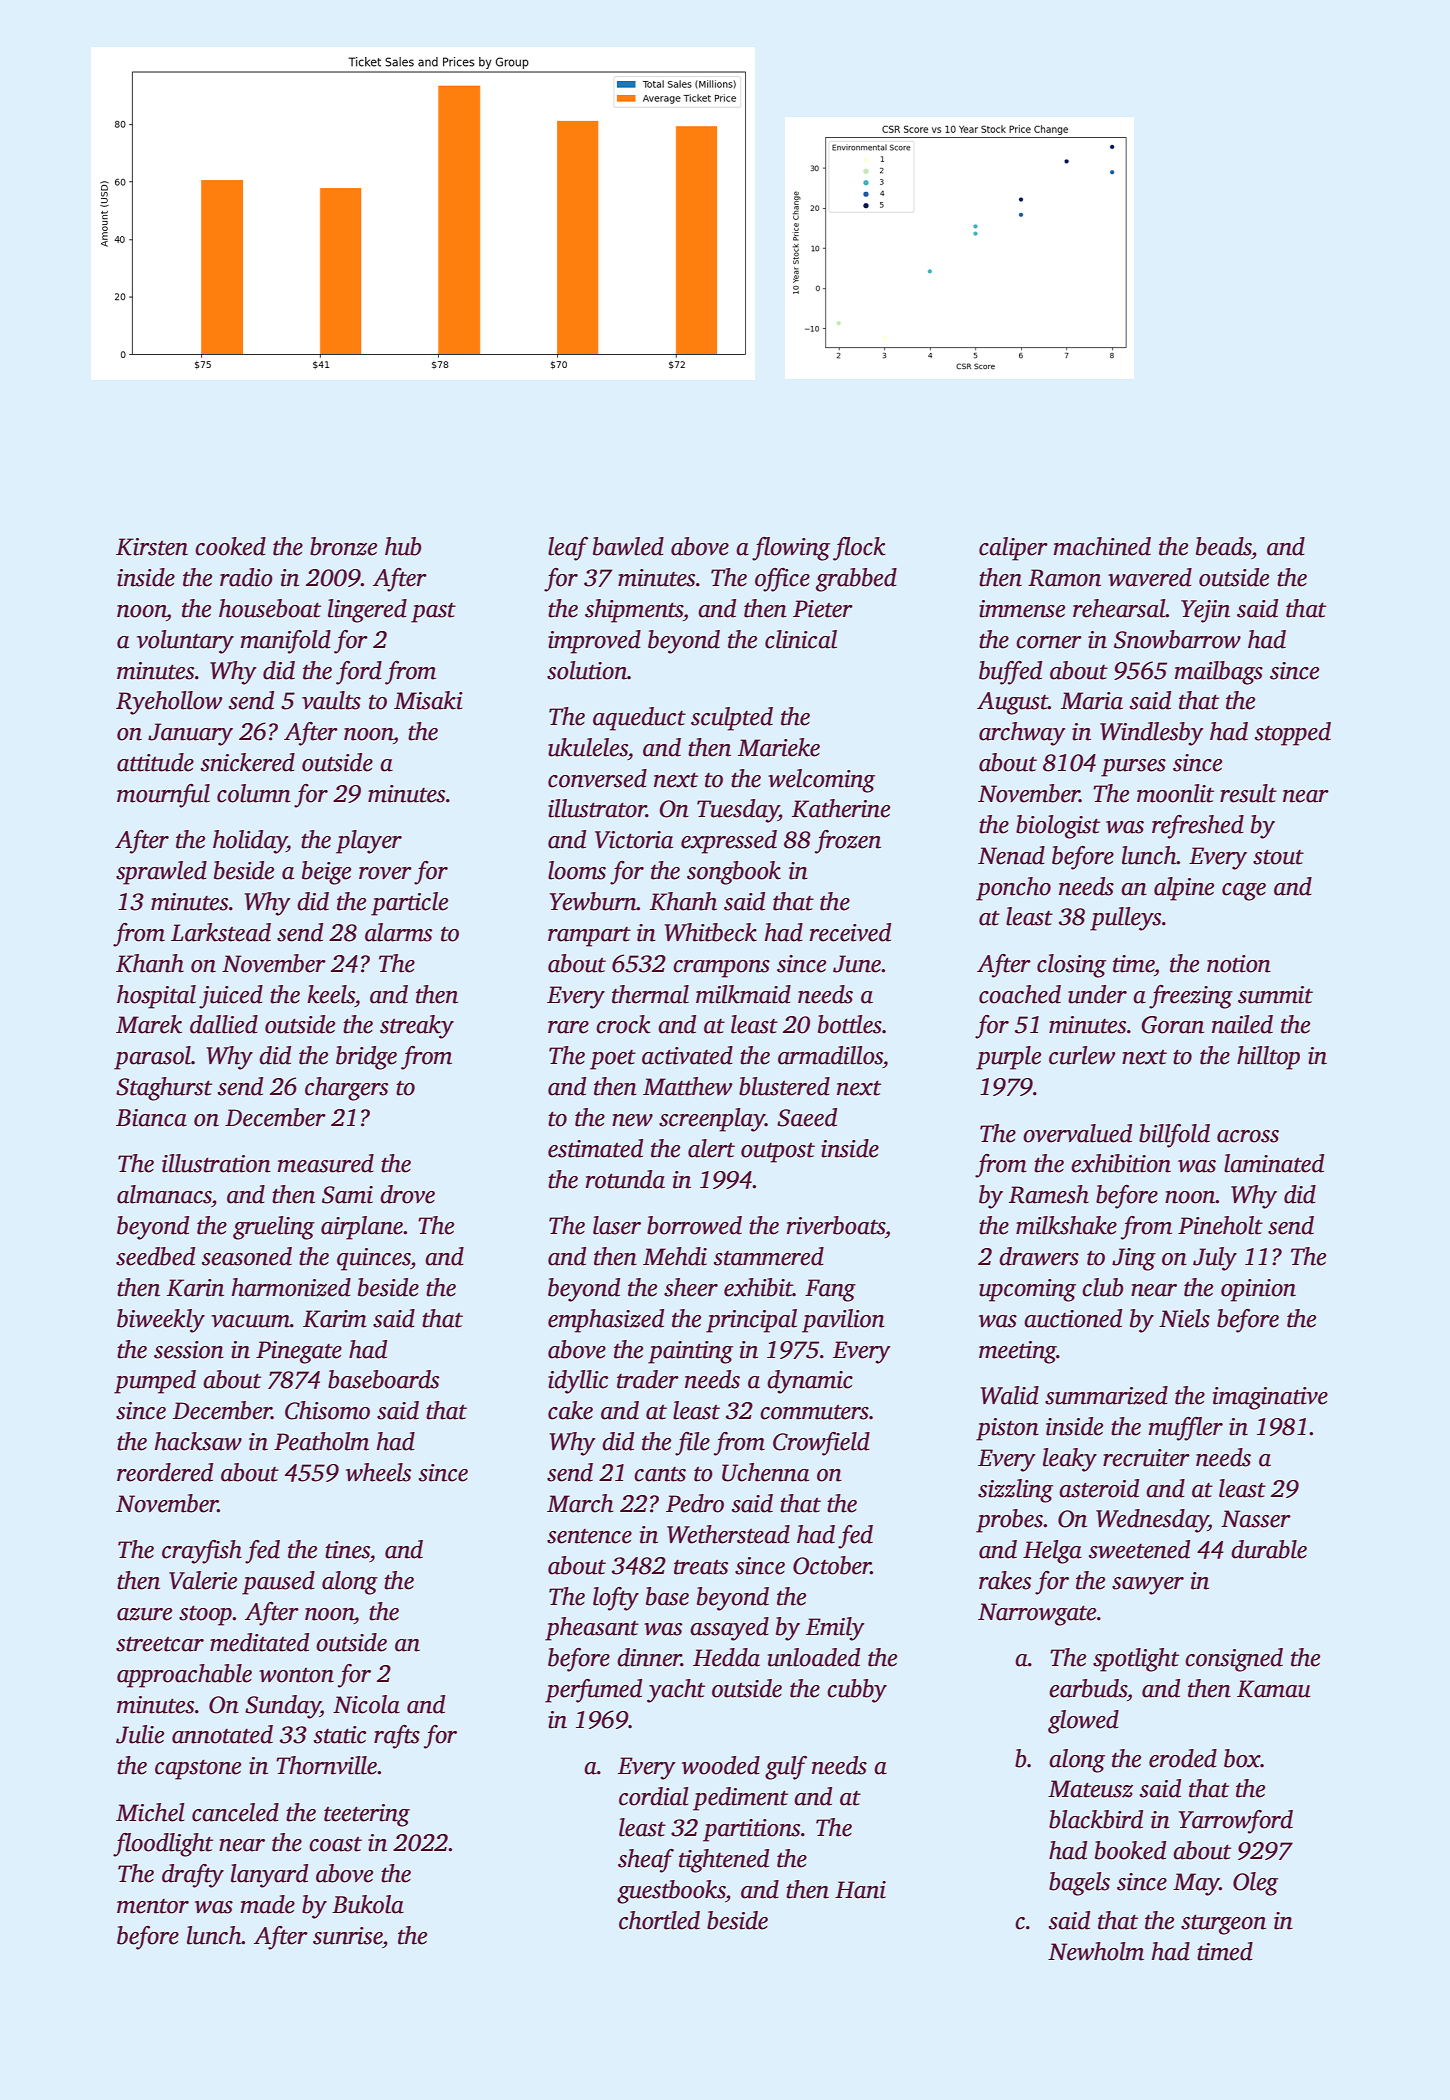 Image resolution: width=1450 pixels, height=2100 pixels. What do you see at coordinates (659, 1920) in the document?
I see `chortled` at bounding box center [659, 1920].
